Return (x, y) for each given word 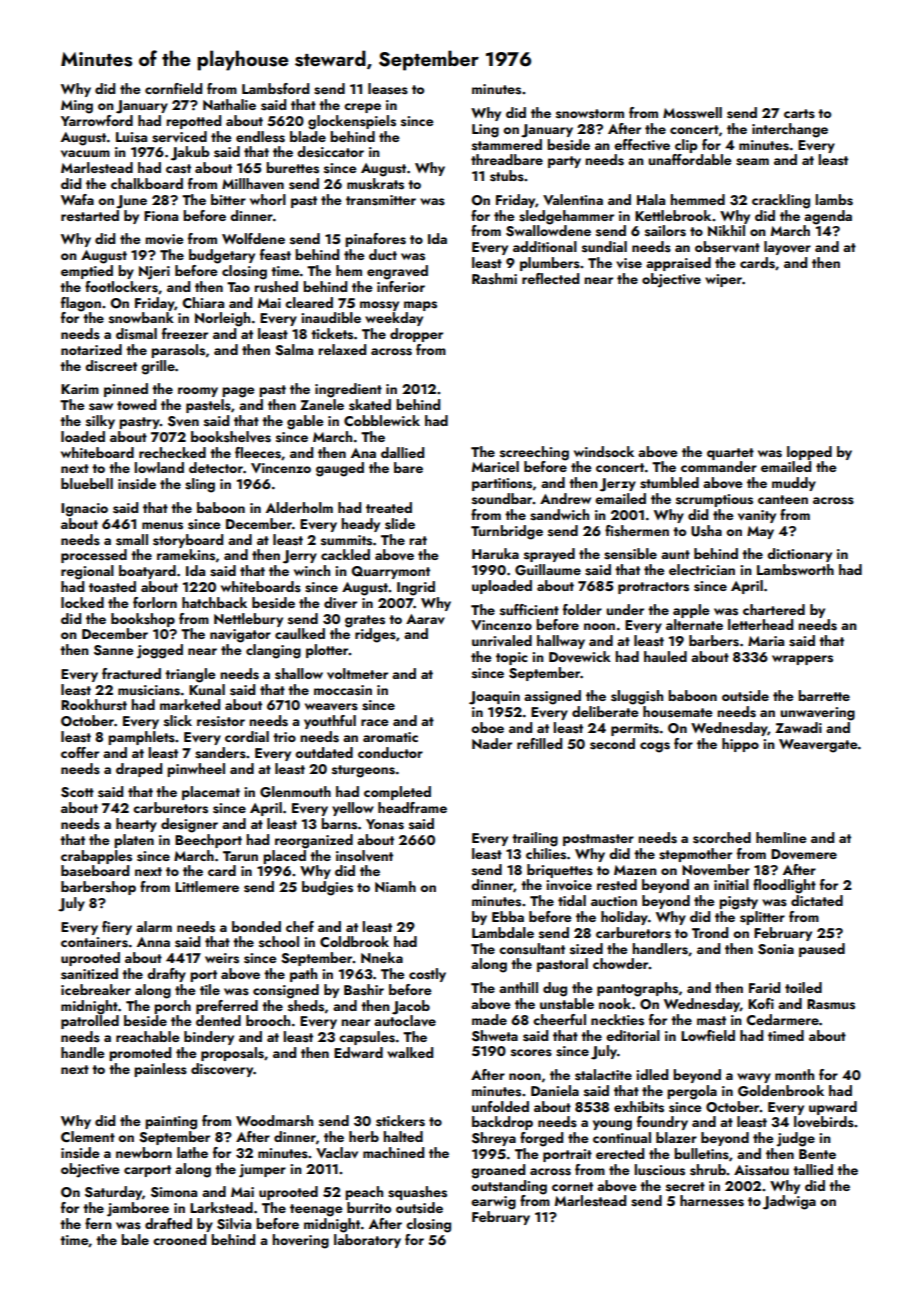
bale (135, 1239)
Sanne (114, 650)
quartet (730, 454)
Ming (77, 107)
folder (582, 609)
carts (799, 114)
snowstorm (590, 114)
